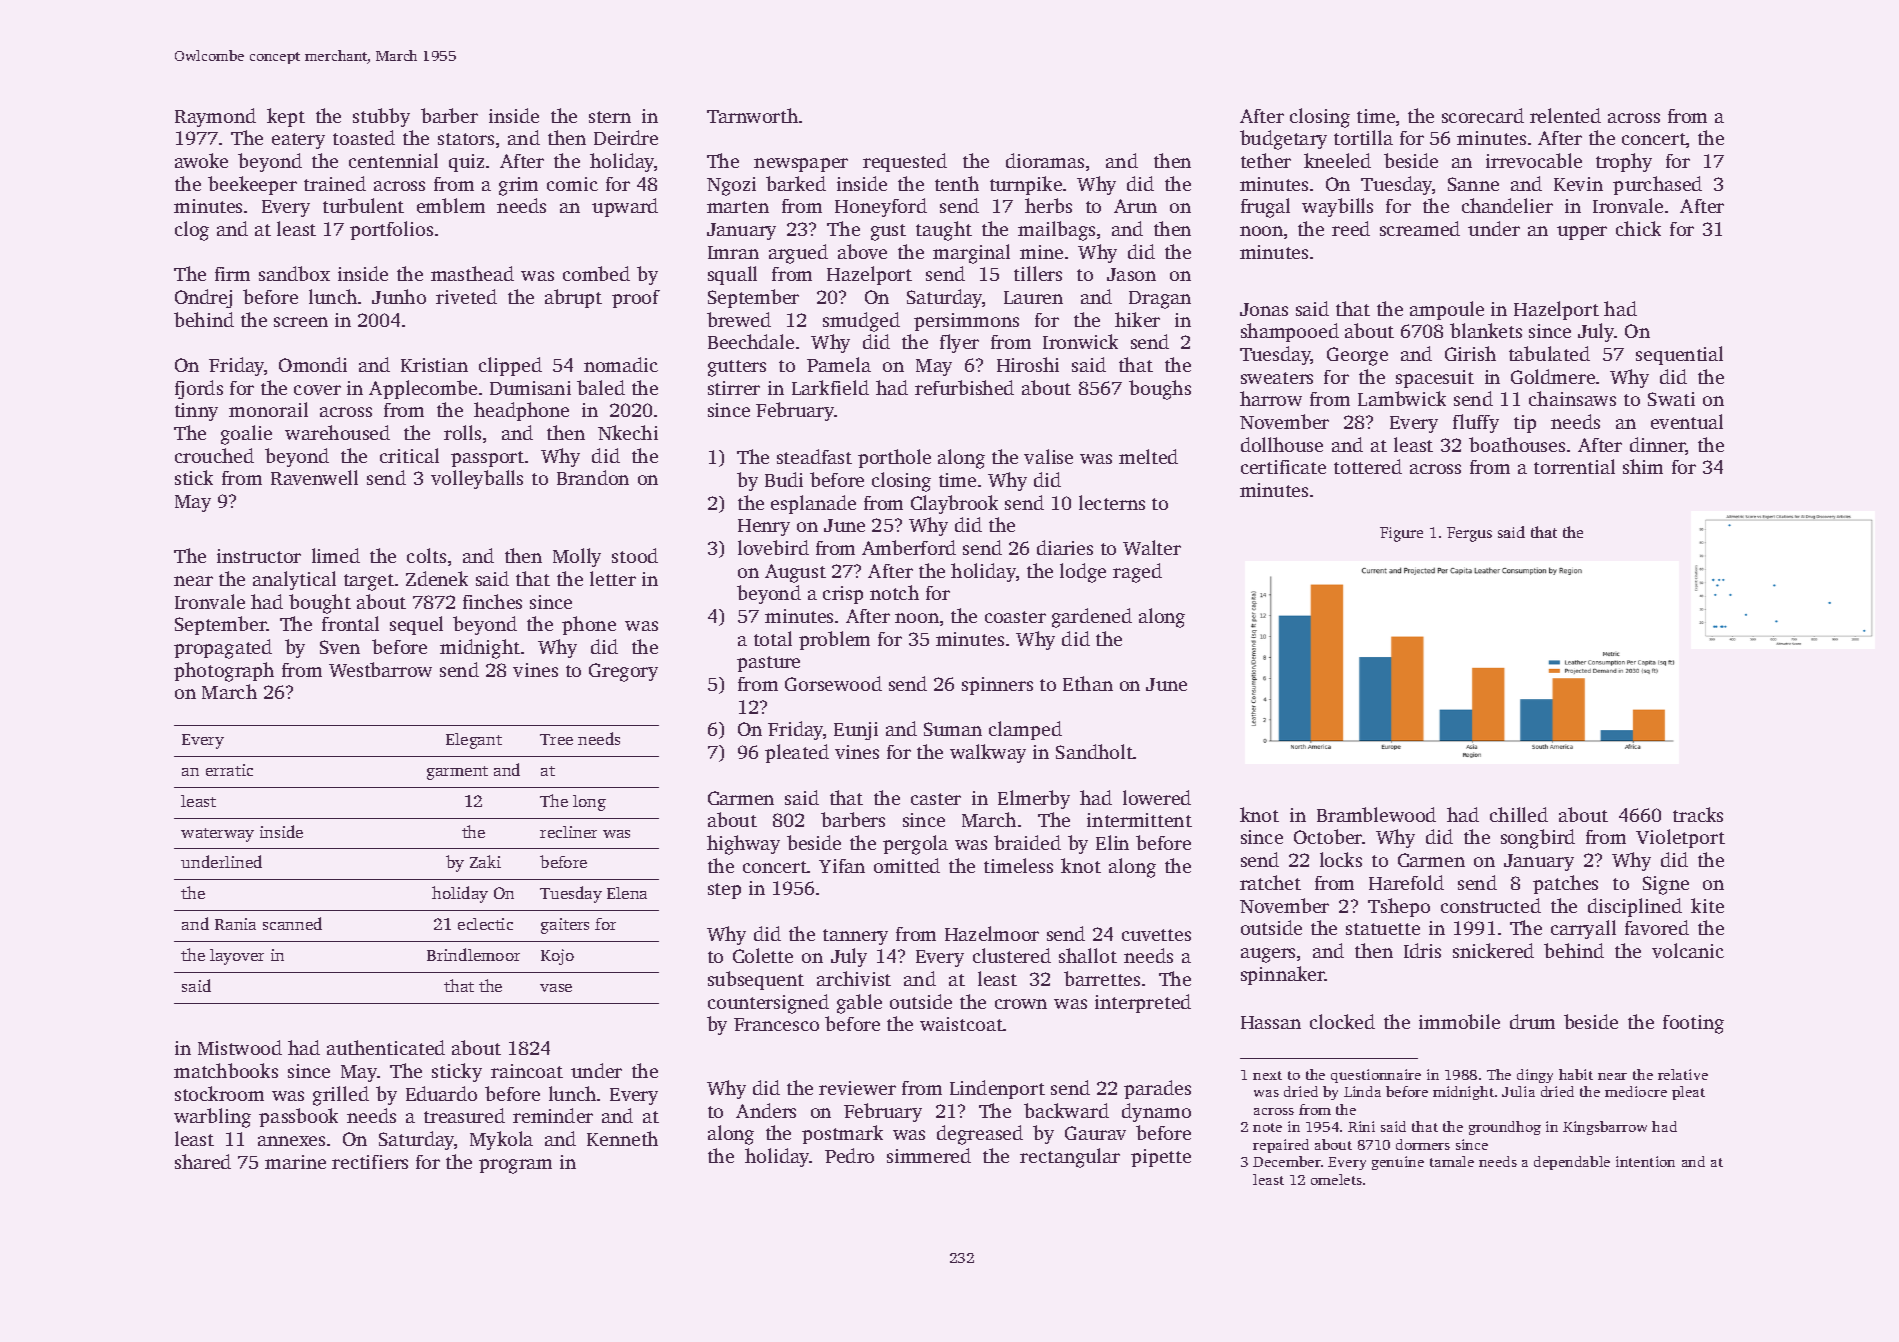 The height and width of the screenshot is (1342, 1899). I want to click on budgetary, so click(1283, 140).
